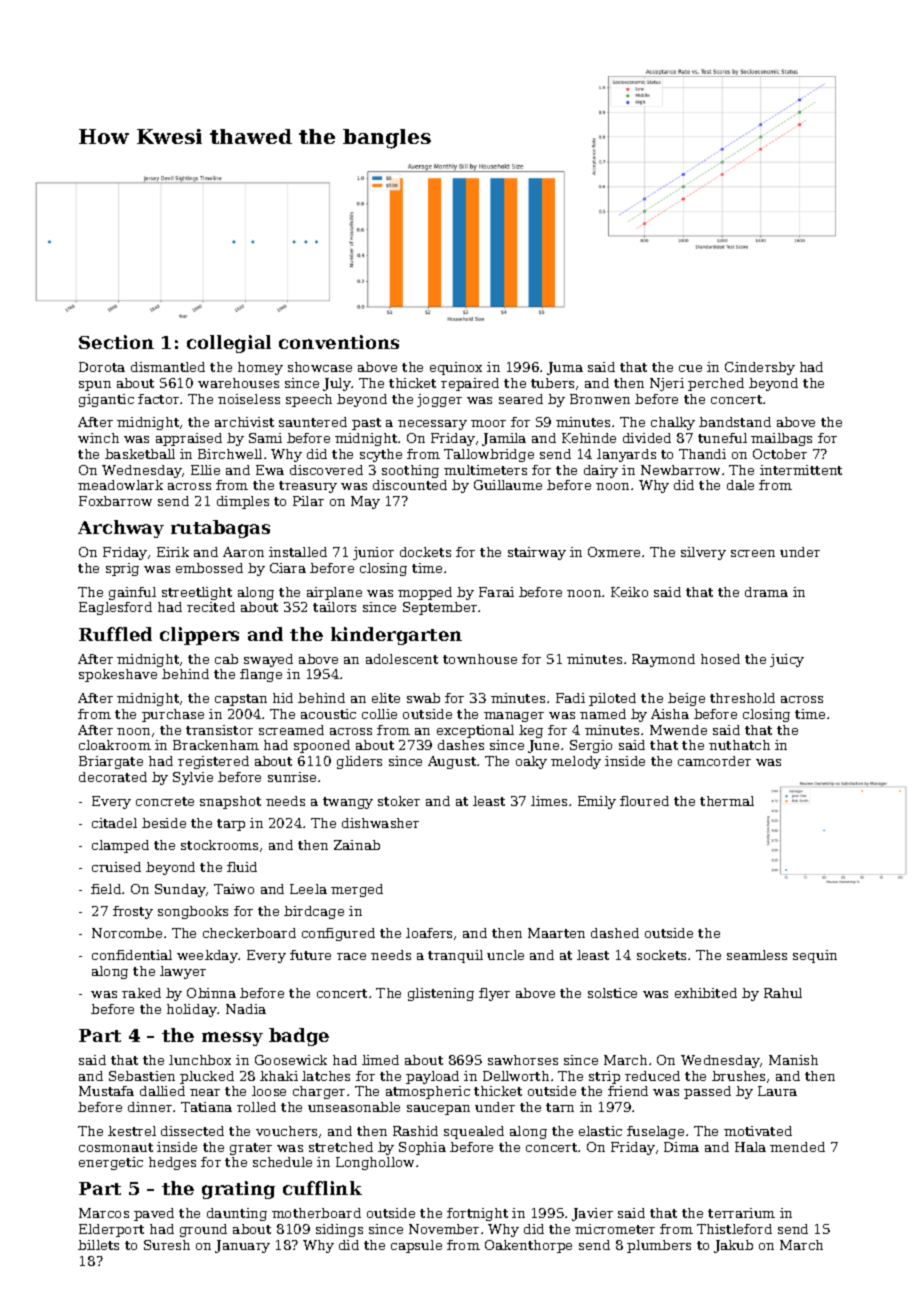 The image size is (924, 1308). Describe the element at coordinates (339, 342) in the image. I see `conventions` at that location.
